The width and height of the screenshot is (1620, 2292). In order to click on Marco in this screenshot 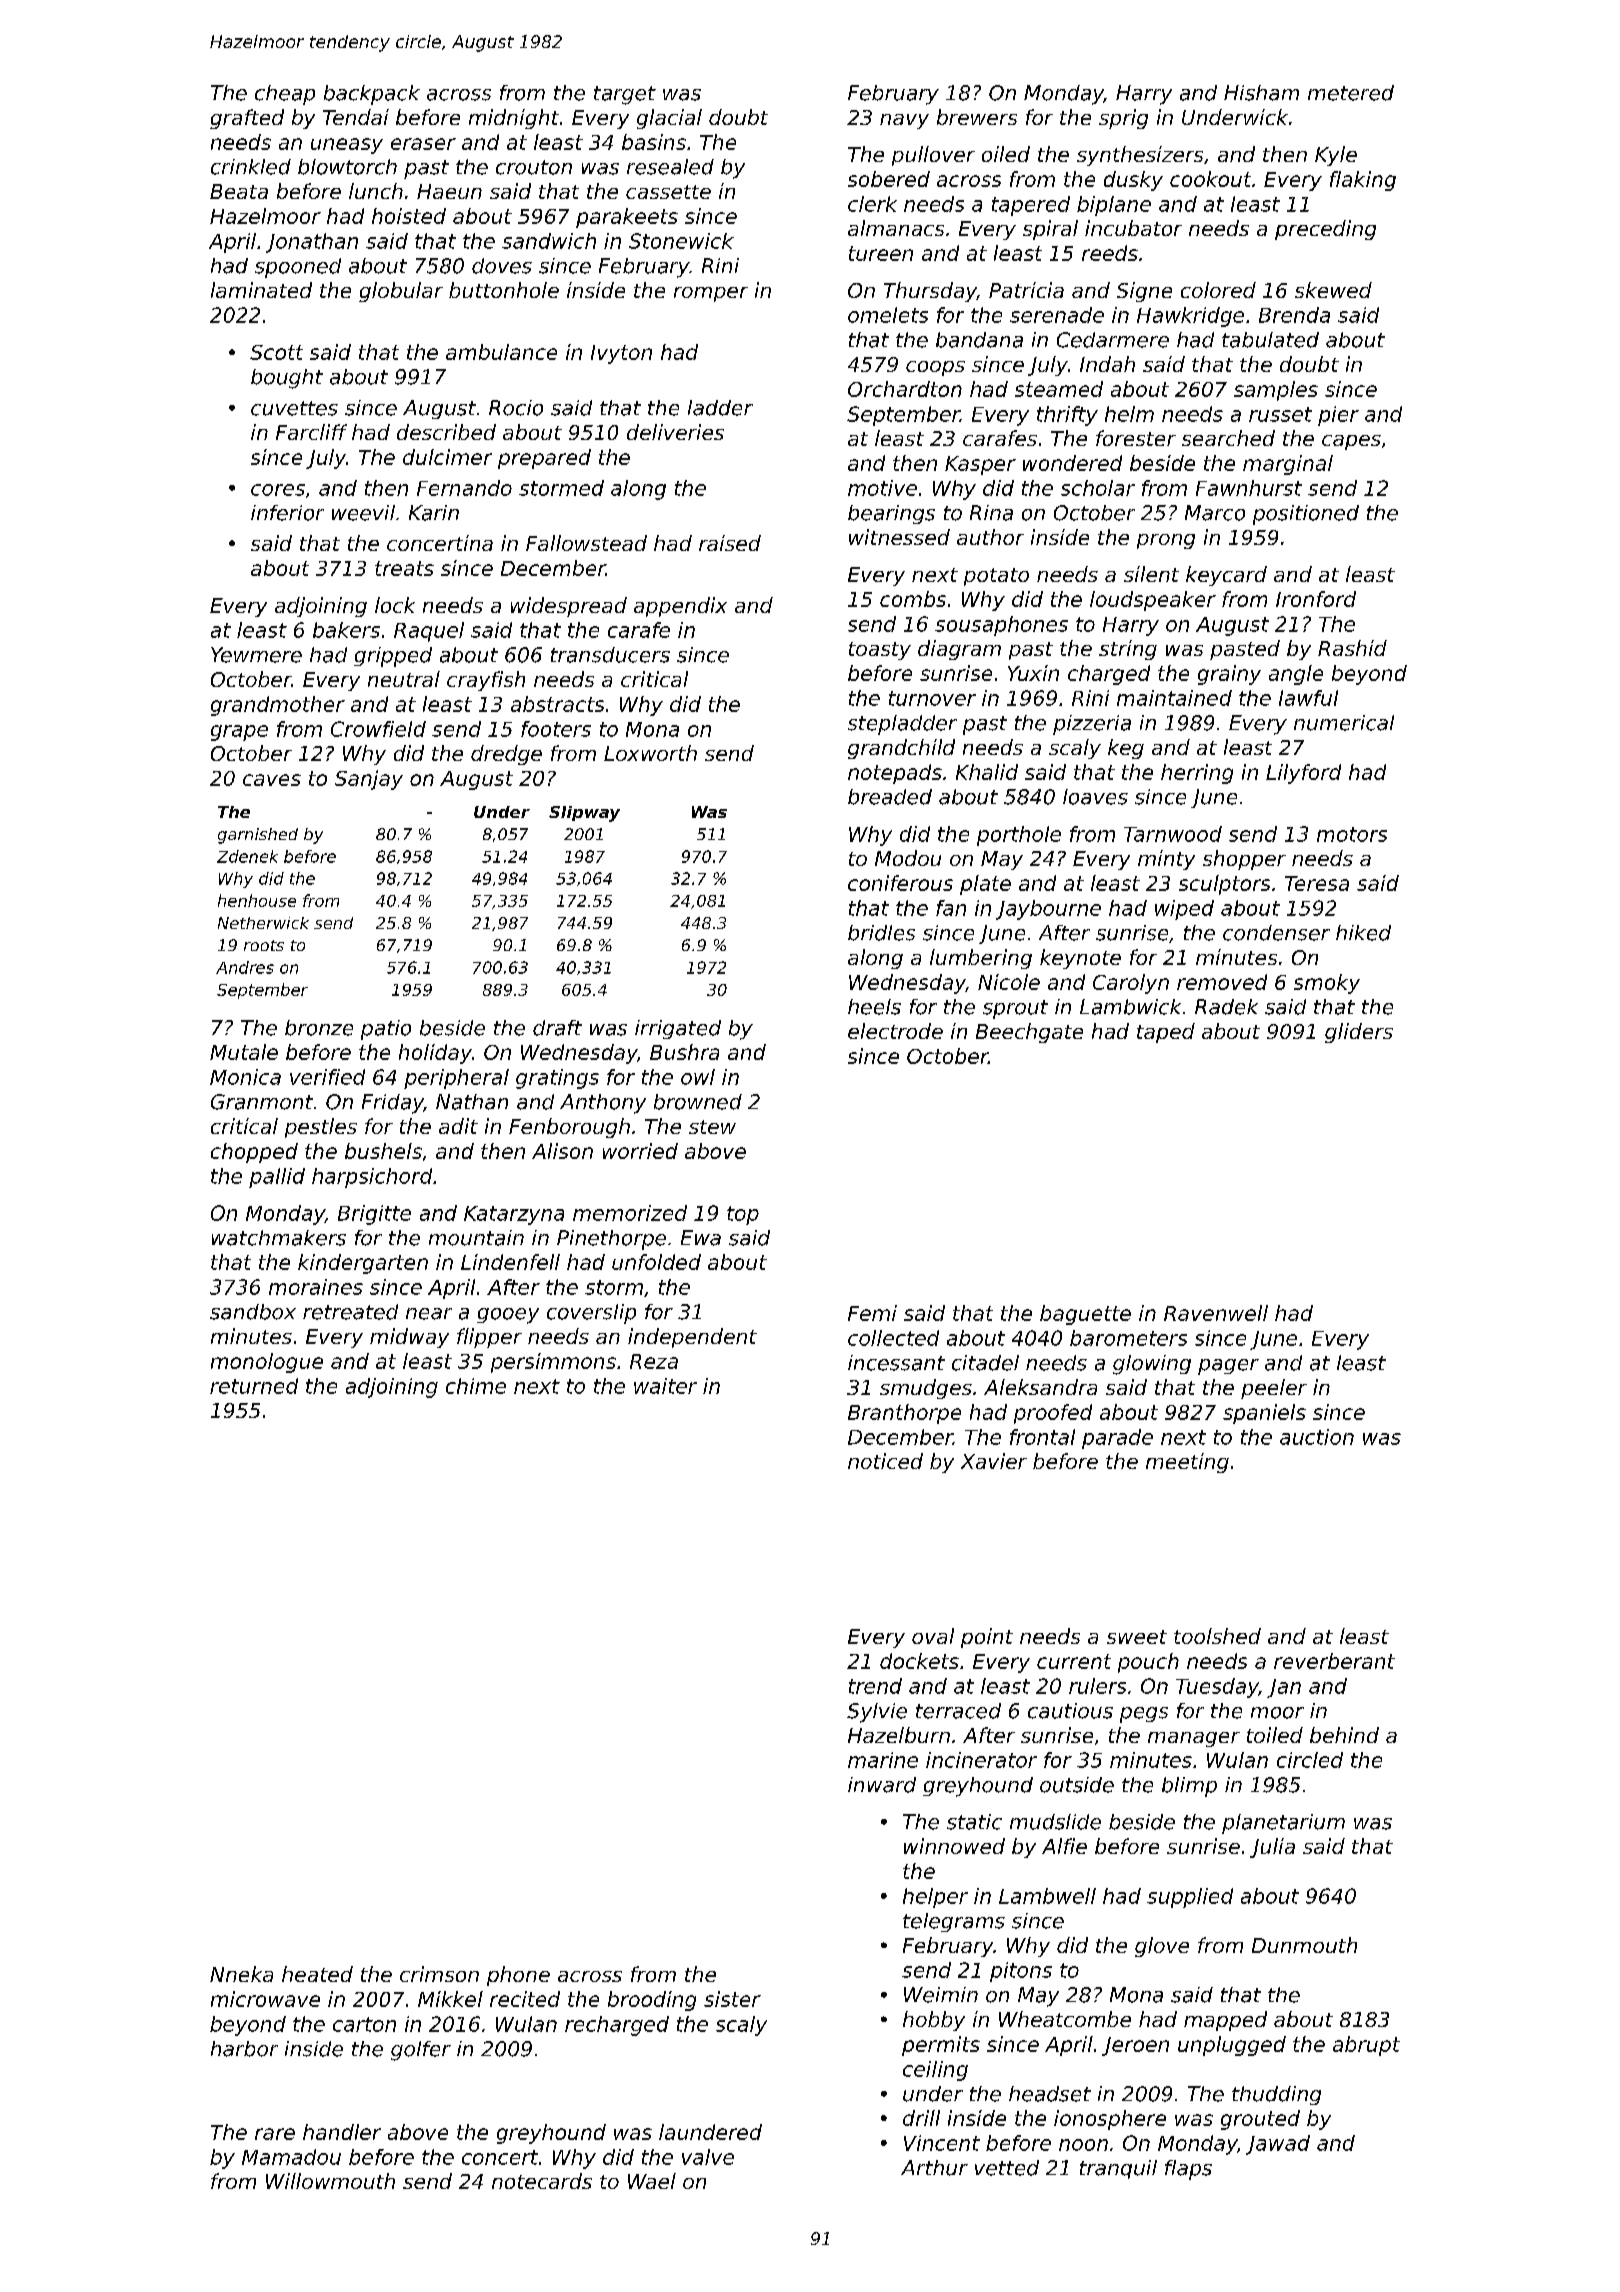, I will do `click(1215, 513)`.
